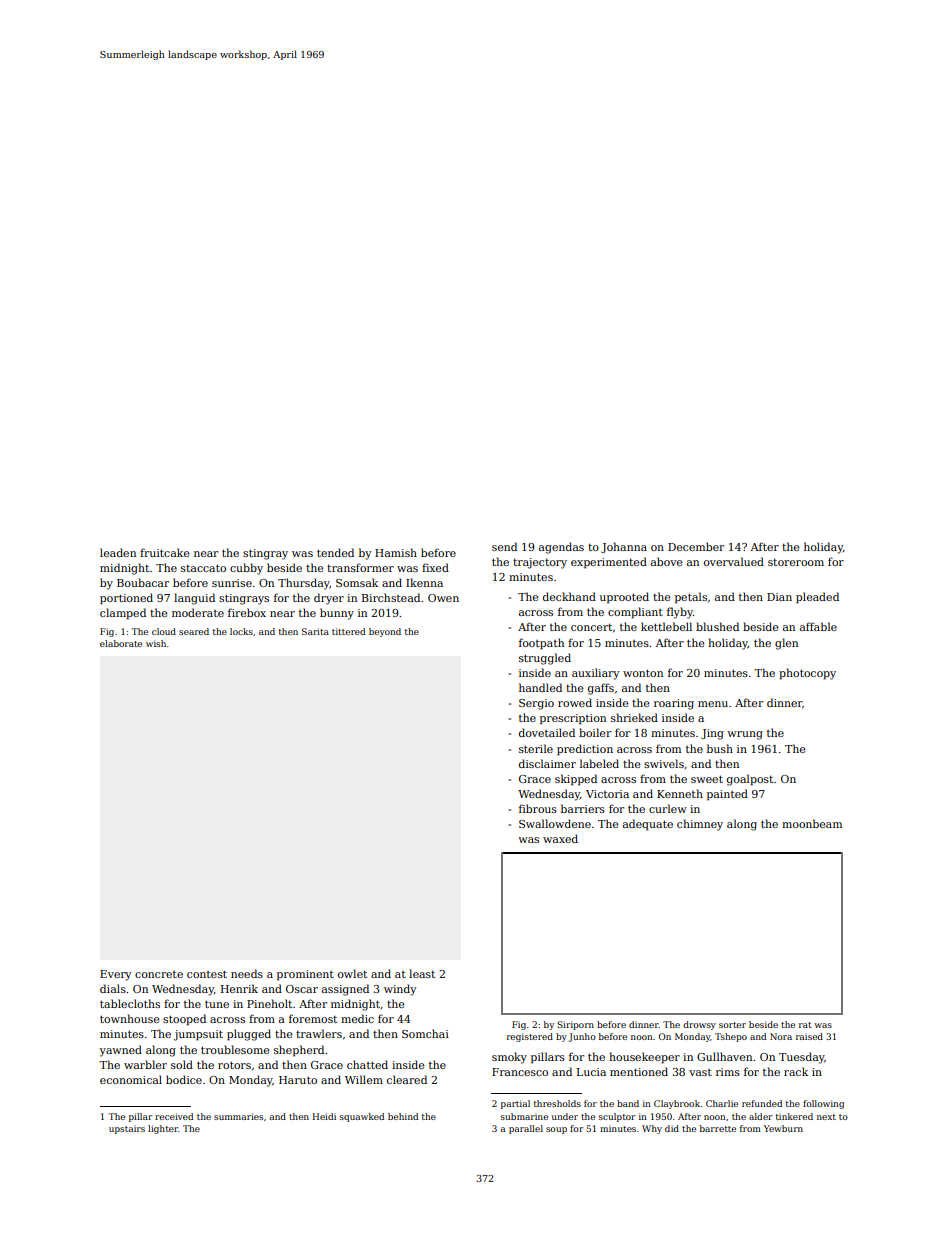 This screenshot has width=952, height=1233. Describe the element at coordinates (812, 823) in the screenshot. I see `moonbeam` at that location.
